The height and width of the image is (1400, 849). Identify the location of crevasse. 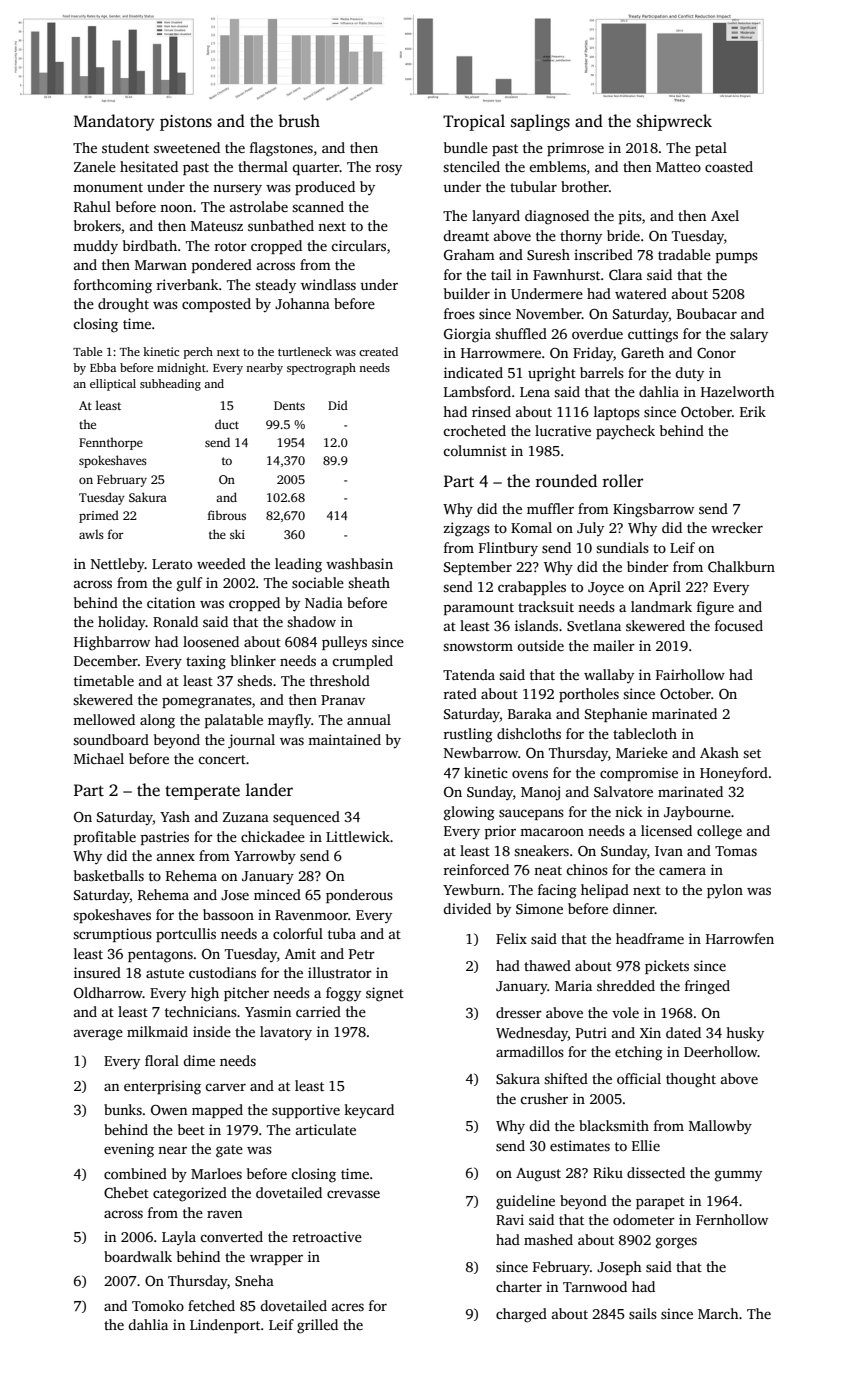
(353, 1194).
